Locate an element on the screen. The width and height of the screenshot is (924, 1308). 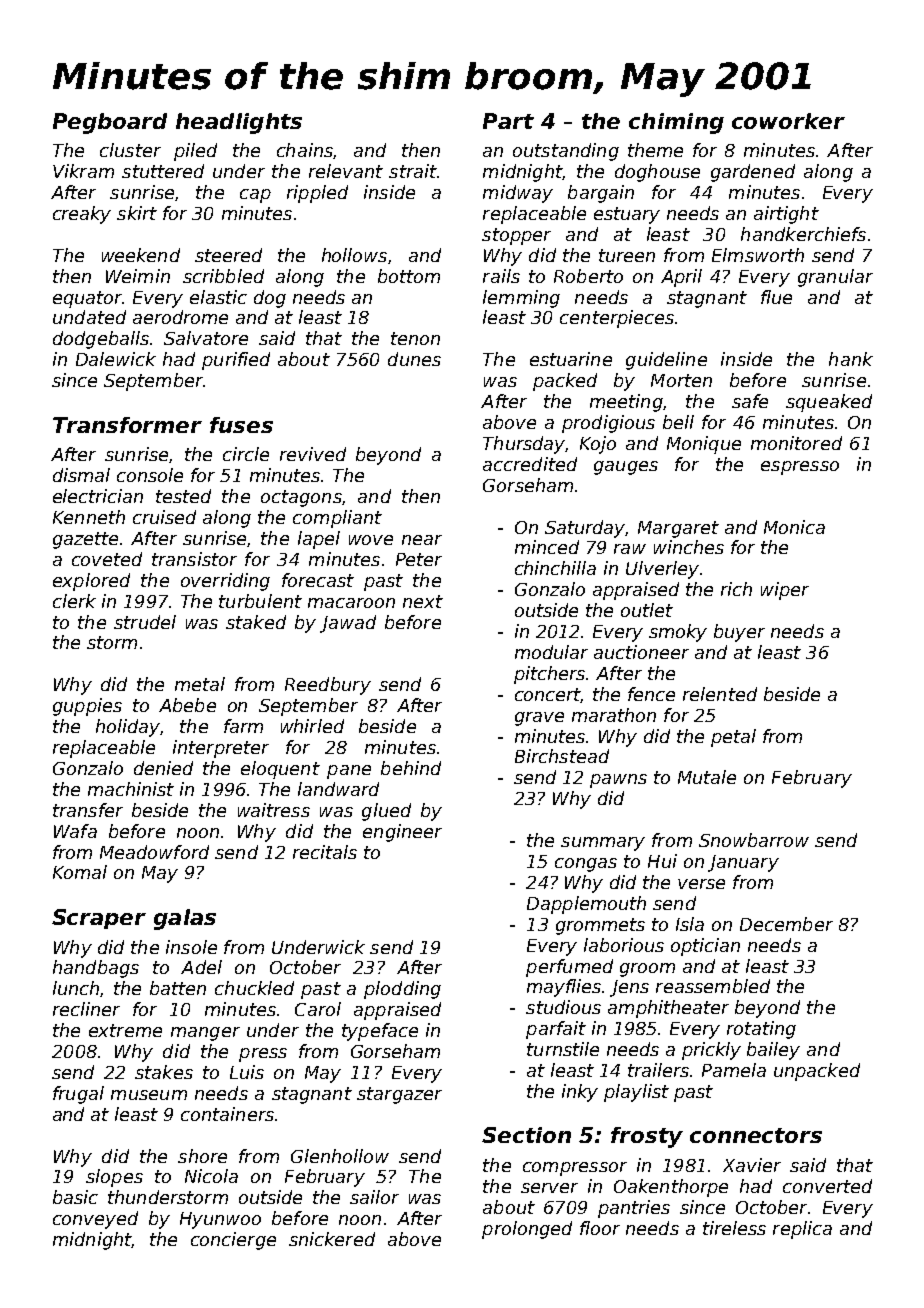
replica is located at coordinates (802, 1230).
